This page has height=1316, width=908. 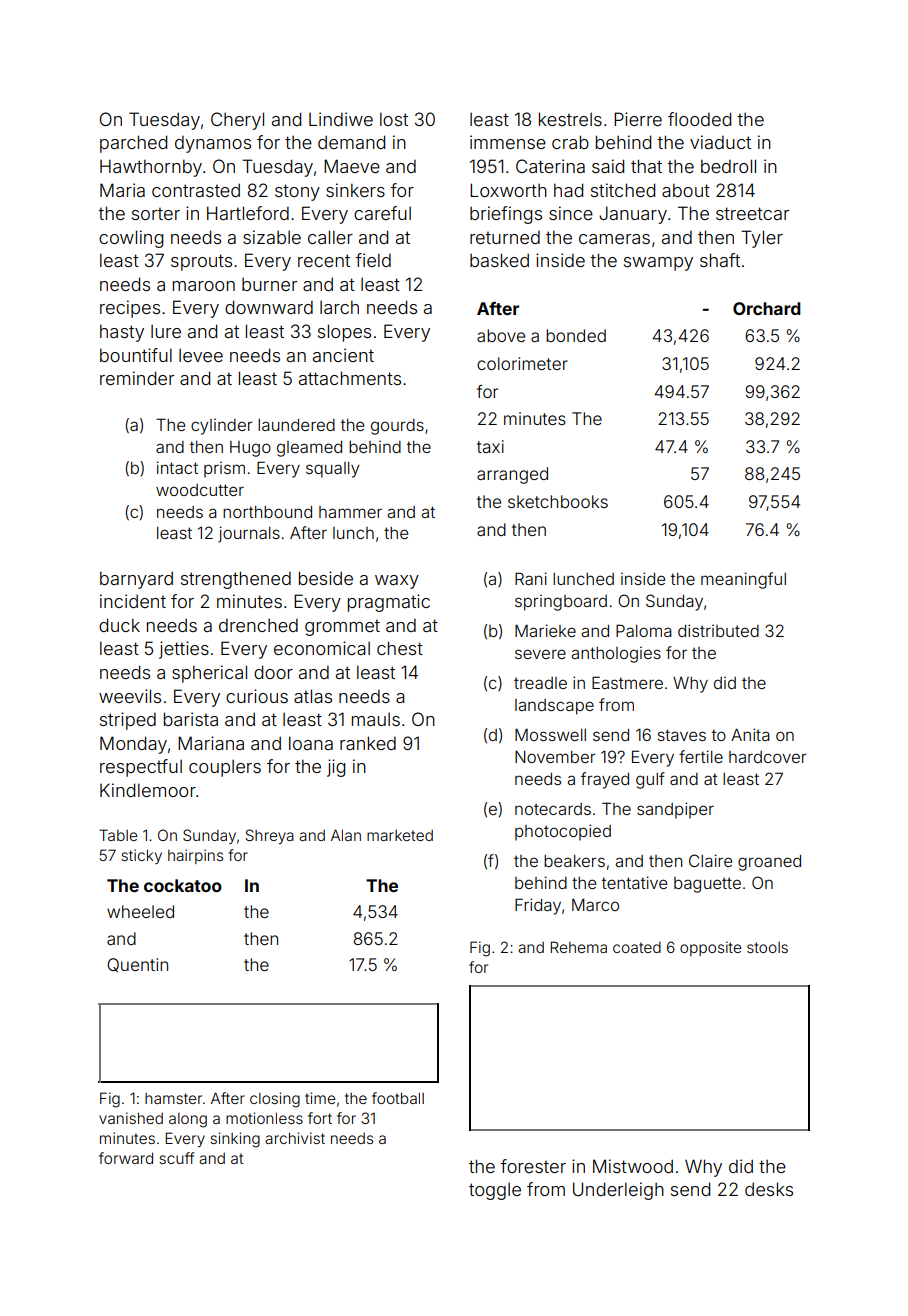 What do you see at coordinates (209, 674) in the page?
I see `spherical` at bounding box center [209, 674].
